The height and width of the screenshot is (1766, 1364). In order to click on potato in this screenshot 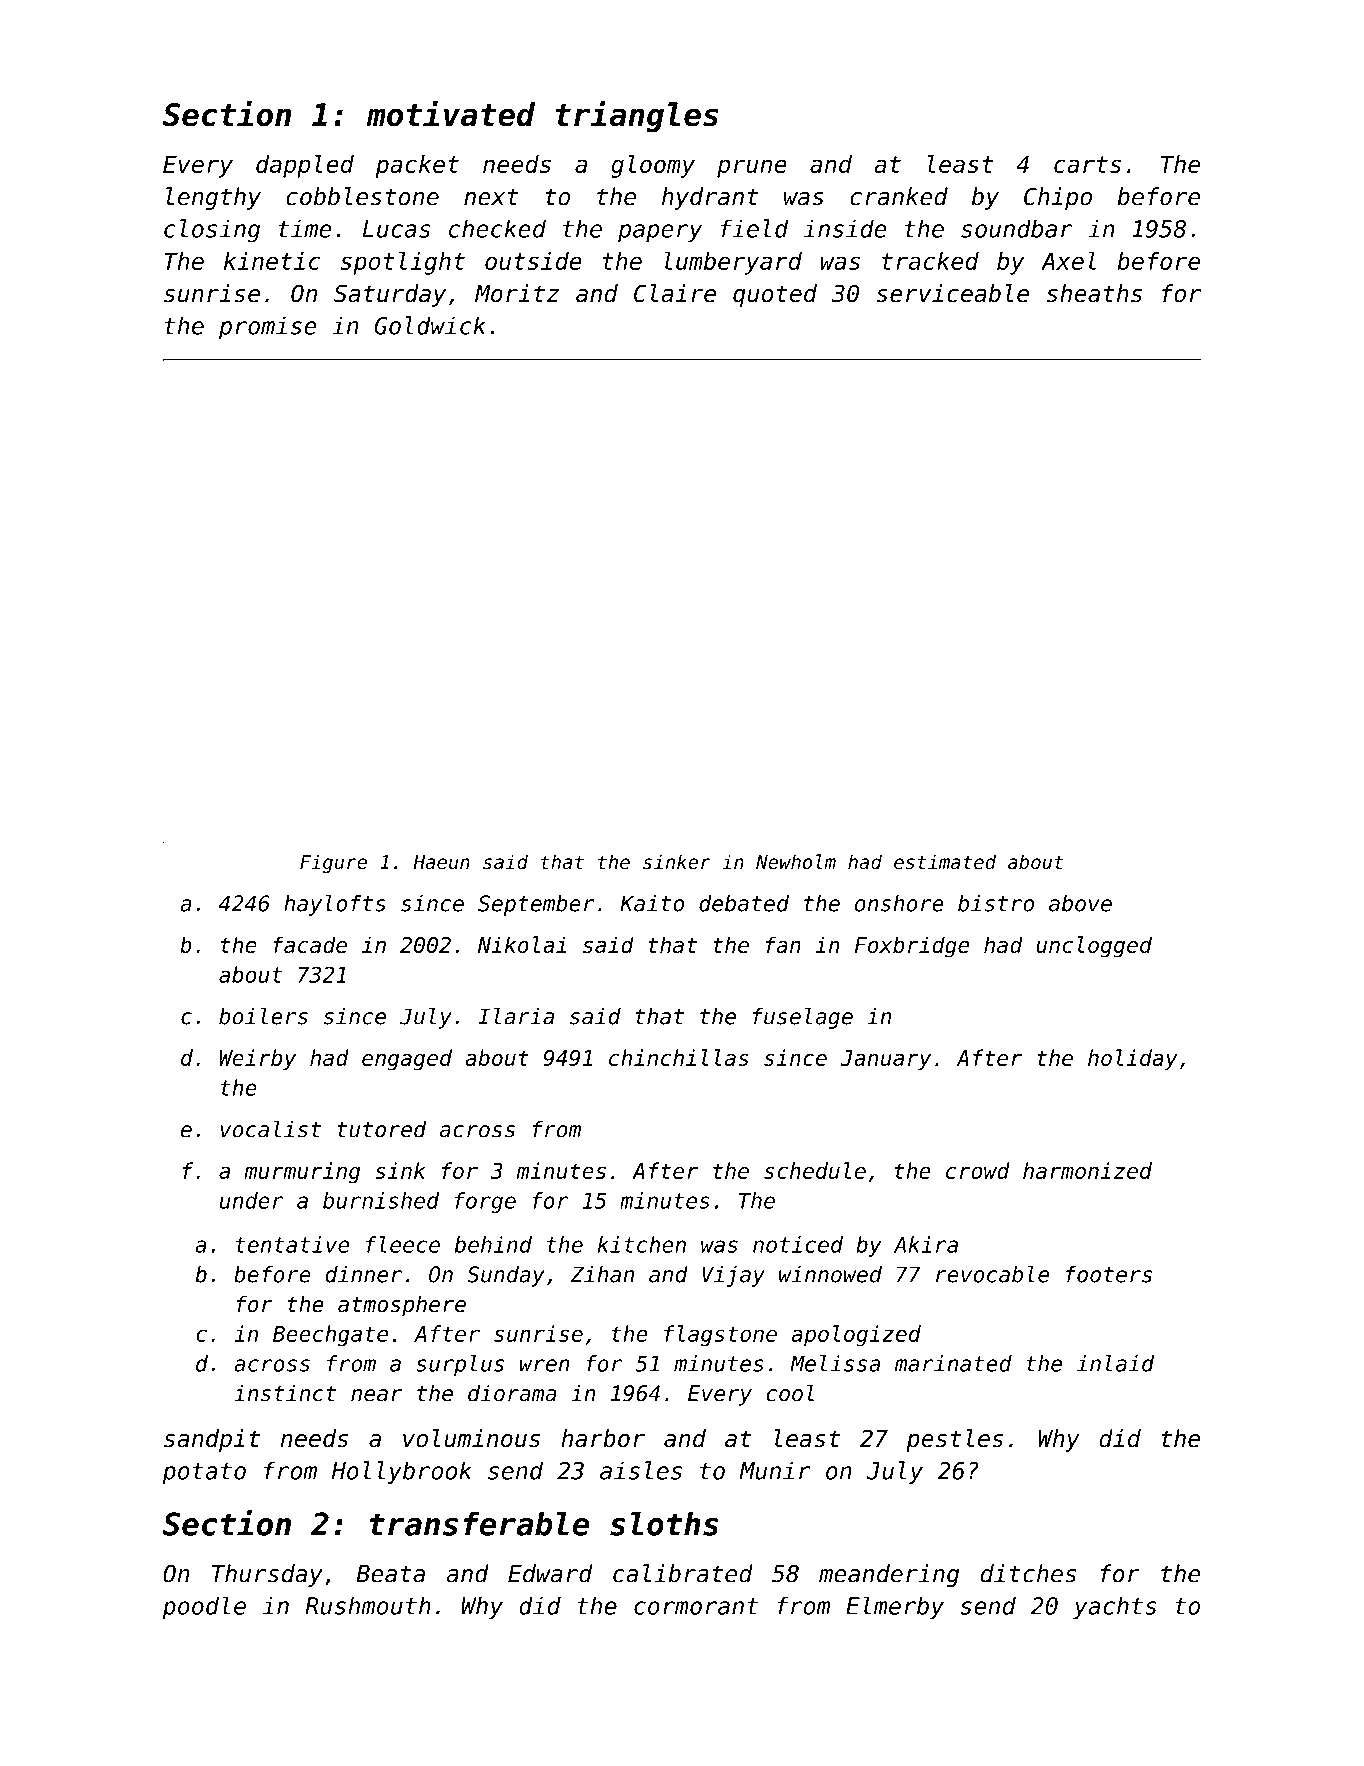, I will do `click(204, 1473)`.
